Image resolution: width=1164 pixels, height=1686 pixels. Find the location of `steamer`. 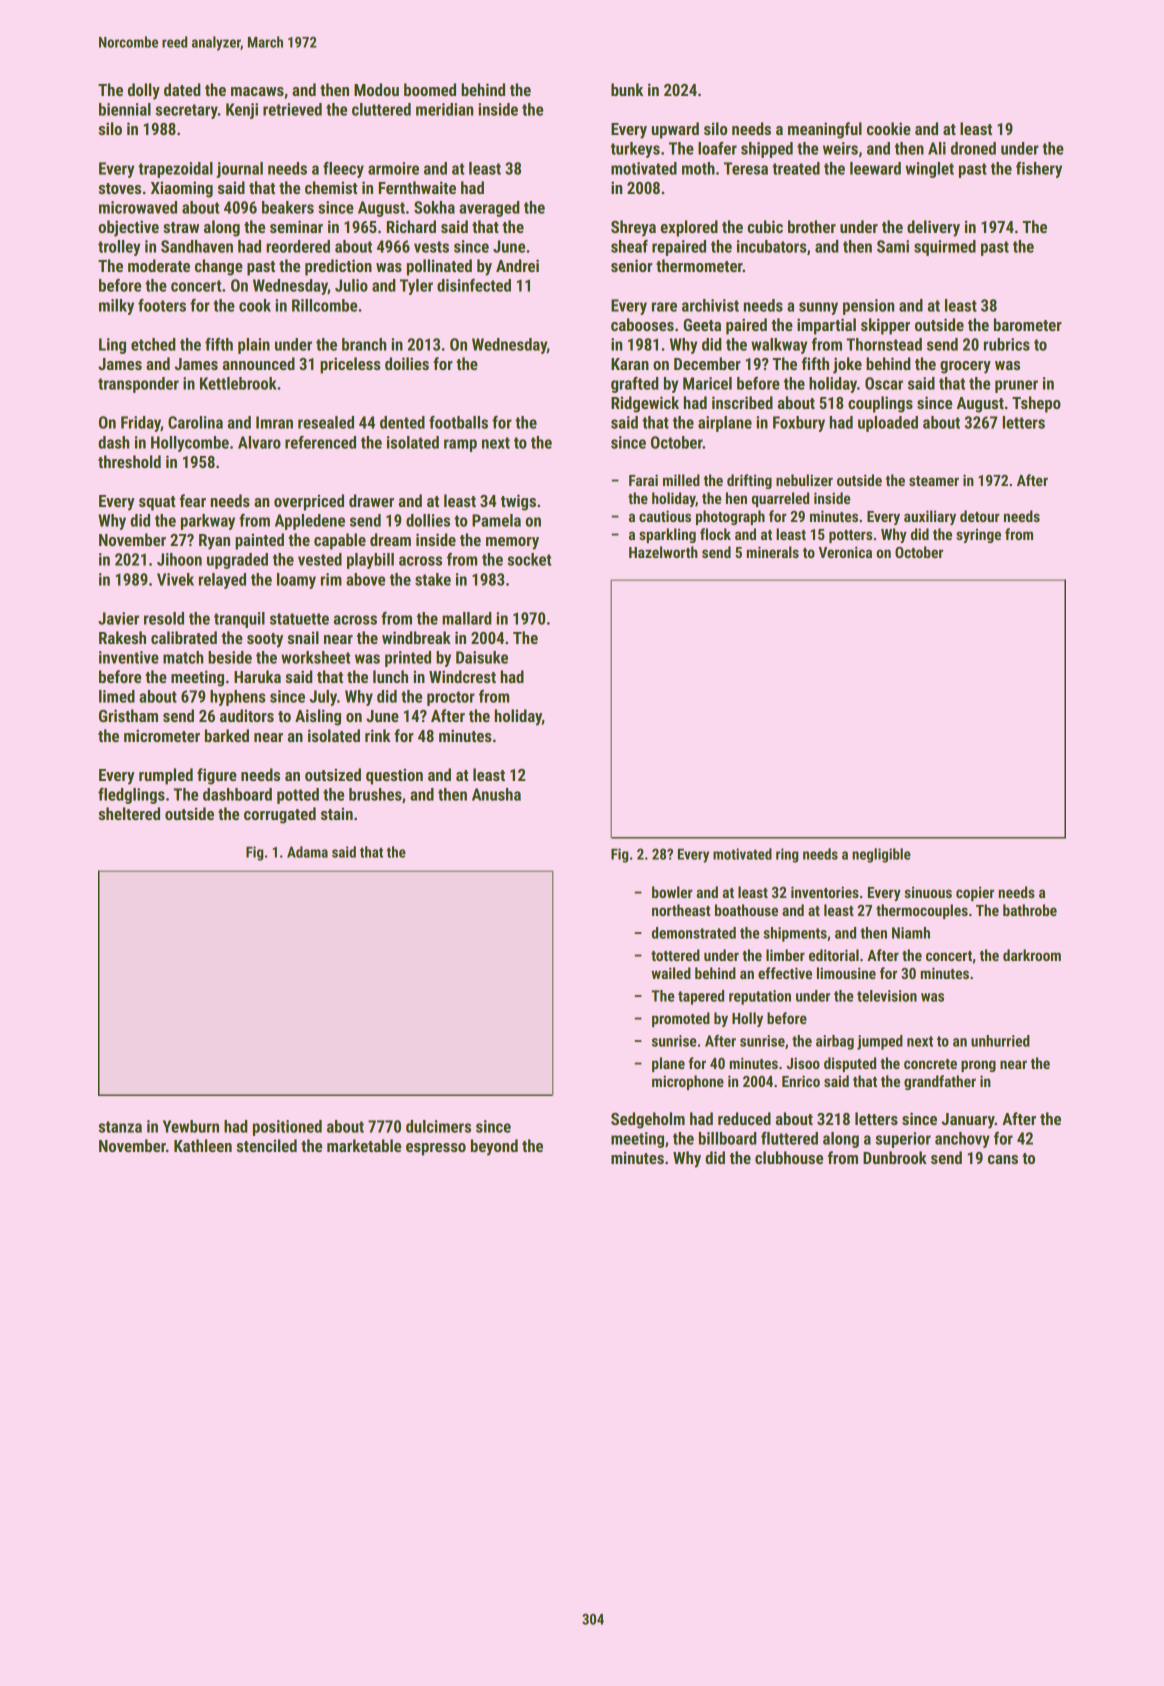

steamer is located at coordinates (934, 481).
